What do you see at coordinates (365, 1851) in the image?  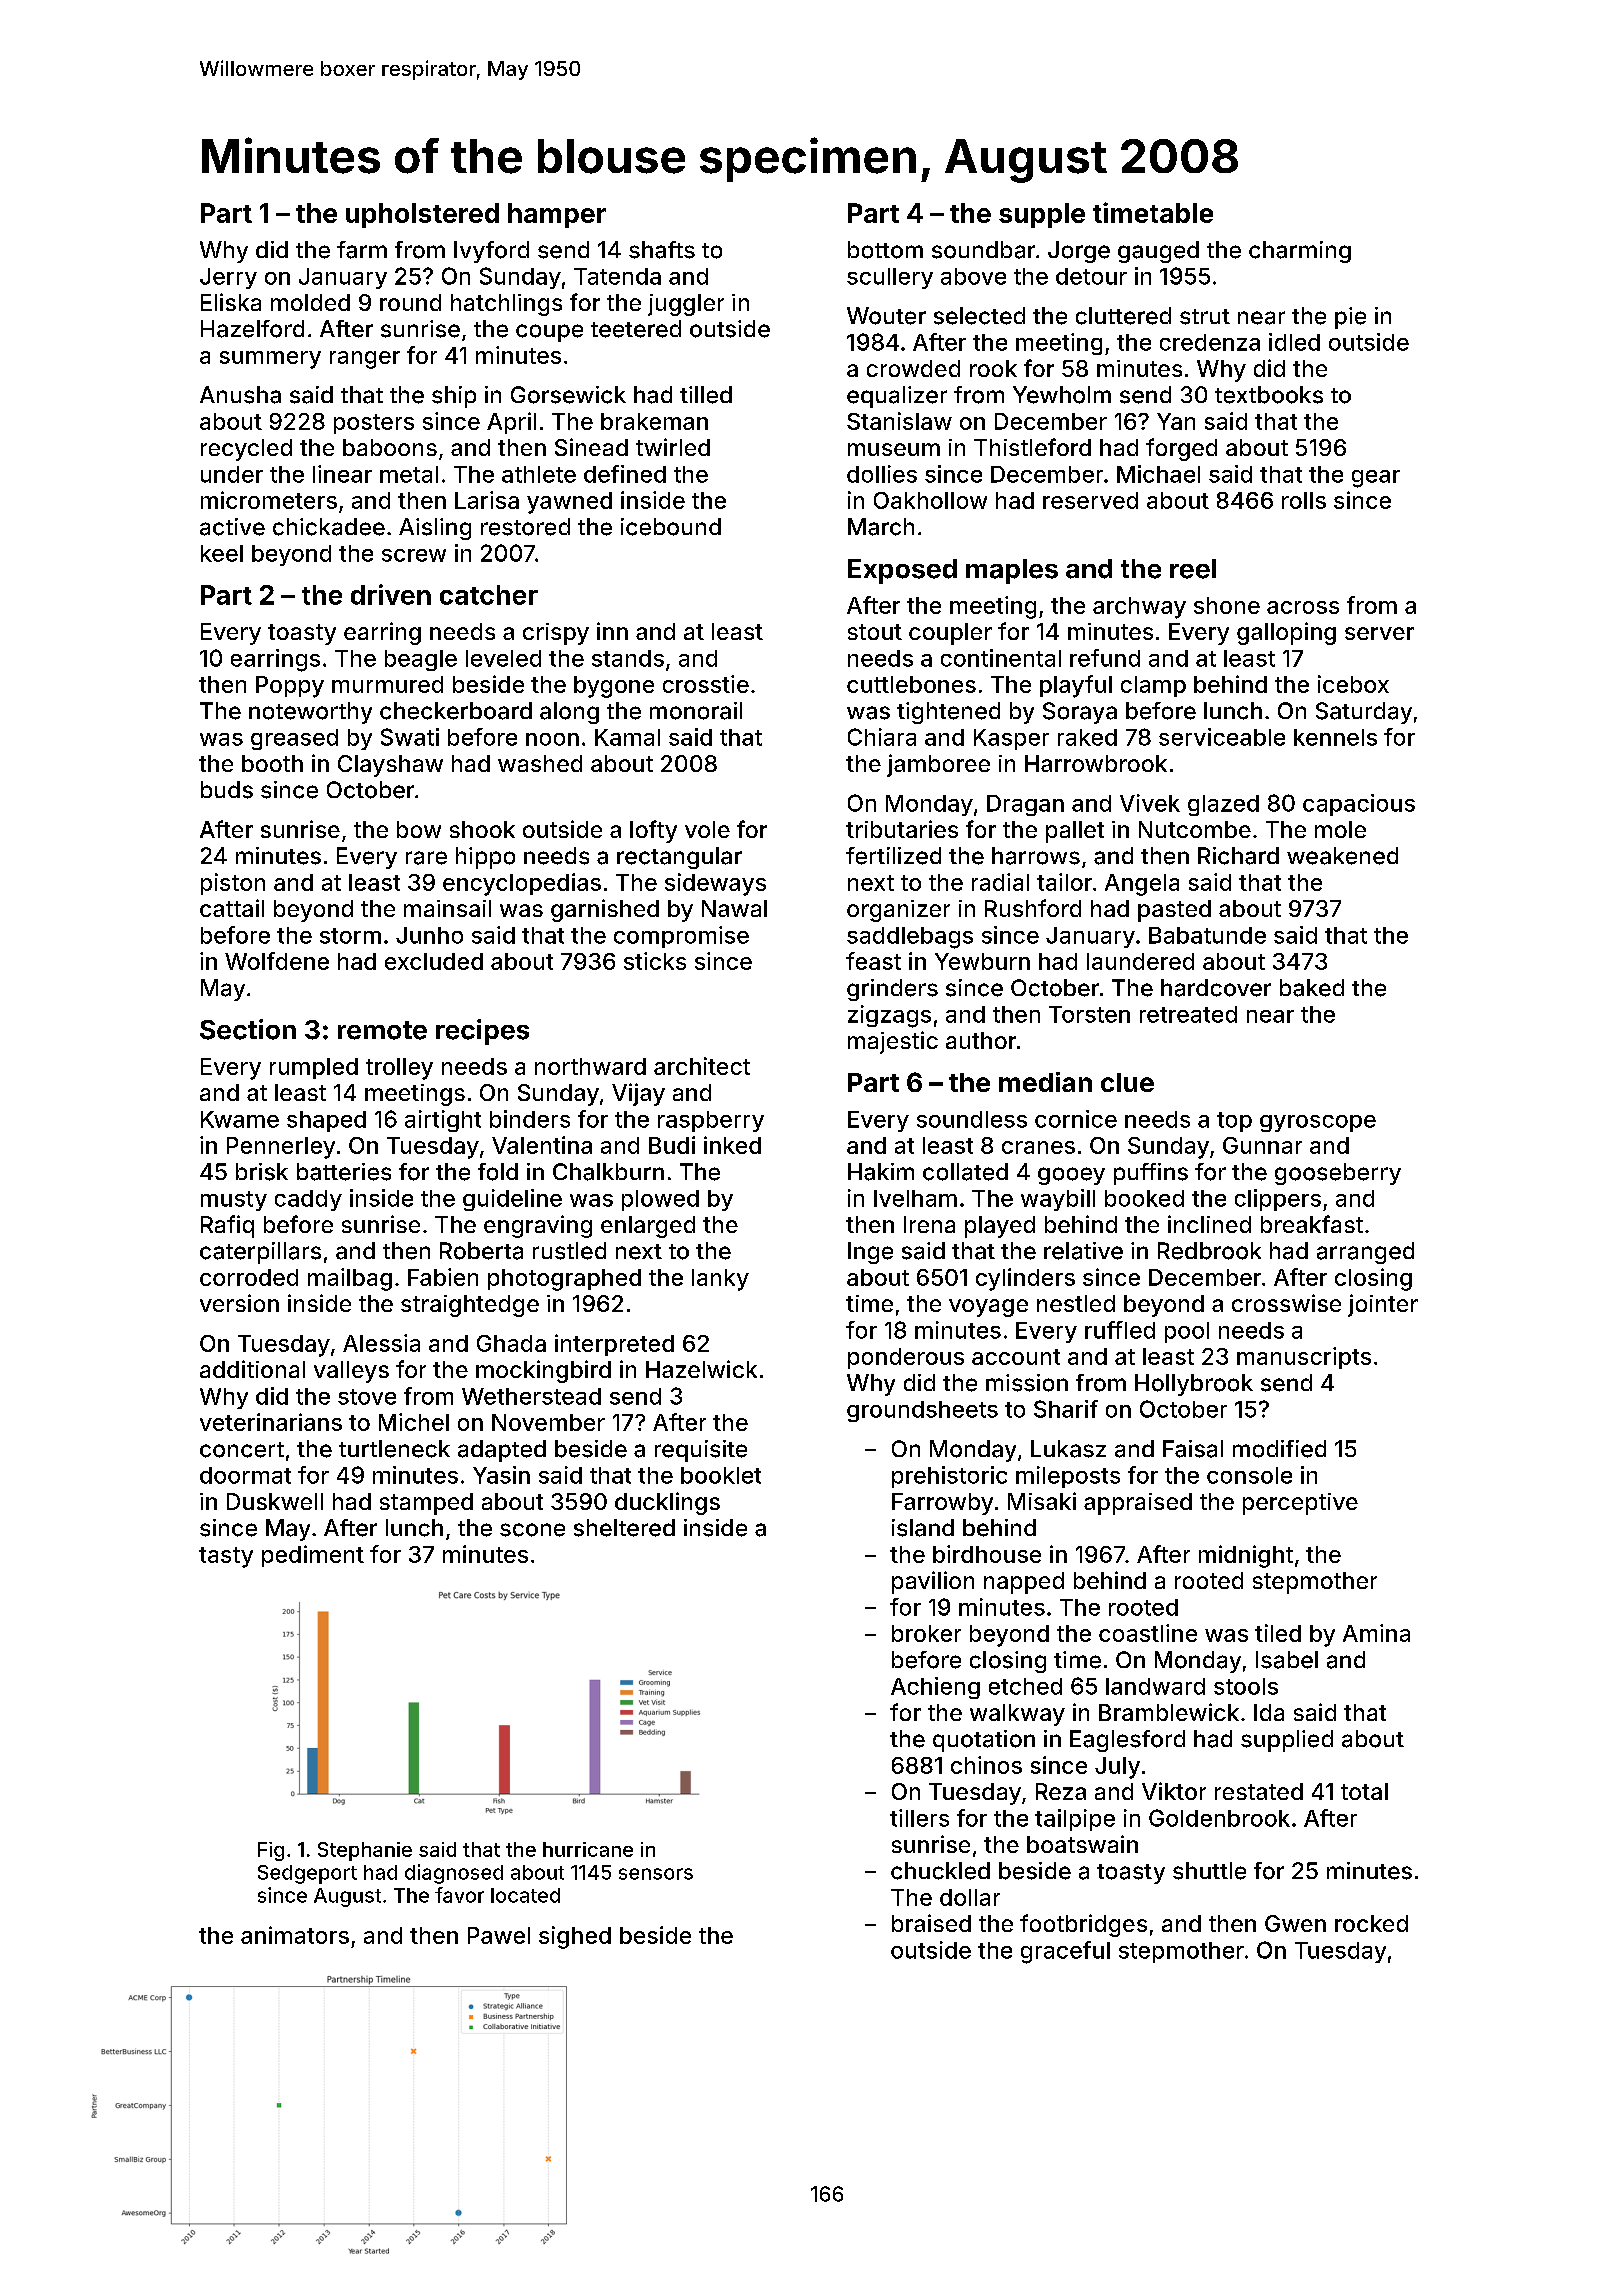 I see `Stephanie` at bounding box center [365, 1851].
